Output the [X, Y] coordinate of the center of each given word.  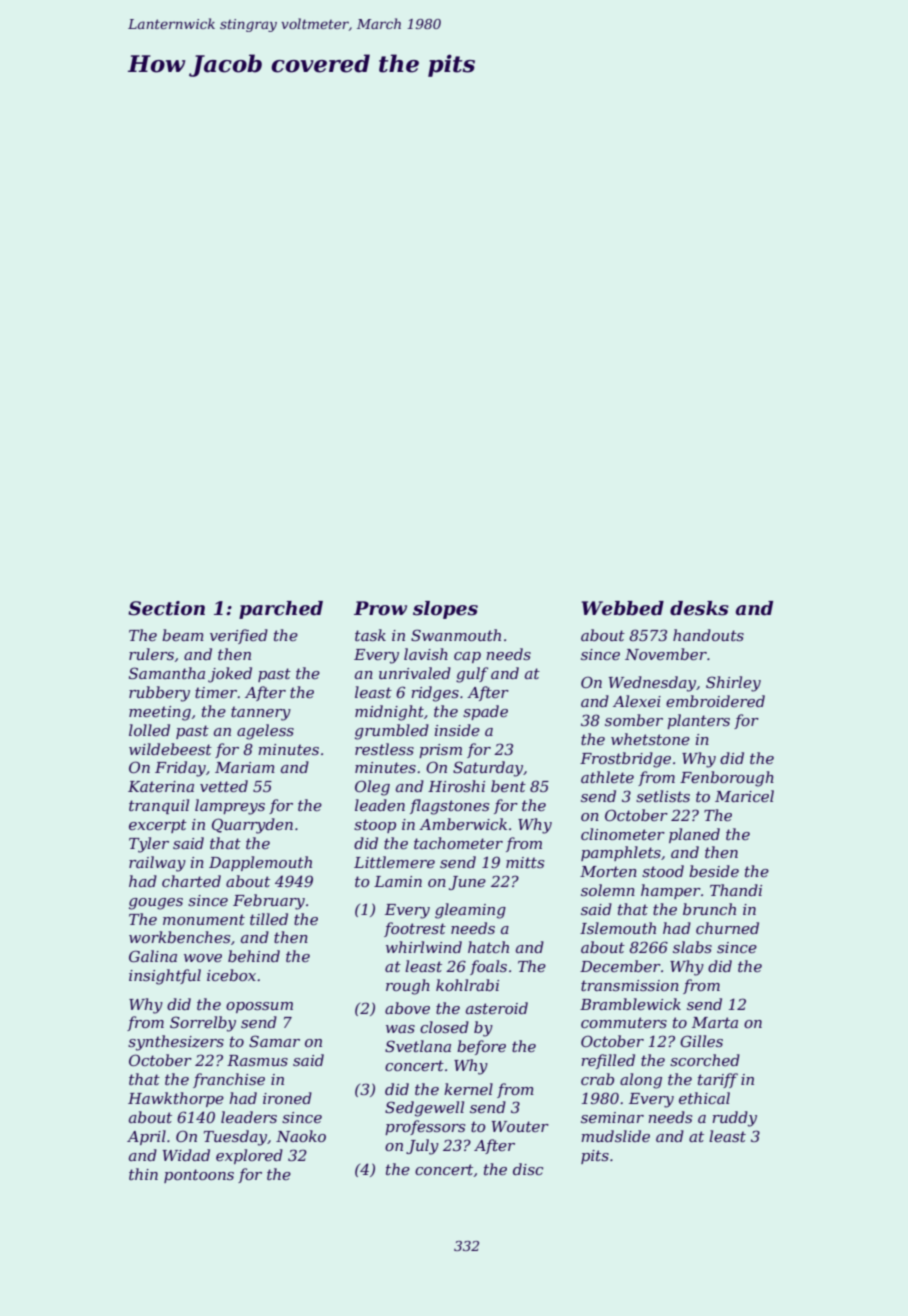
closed [444, 1027]
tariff [718, 1080]
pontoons [199, 1176]
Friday [180, 769]
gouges [156, 904]
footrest [415, 929]
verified [239, 636]
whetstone [650, 739]
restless [384, 749]
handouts [708, 635]
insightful [165, 977]
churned [727, 928]
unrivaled [415, 673]
